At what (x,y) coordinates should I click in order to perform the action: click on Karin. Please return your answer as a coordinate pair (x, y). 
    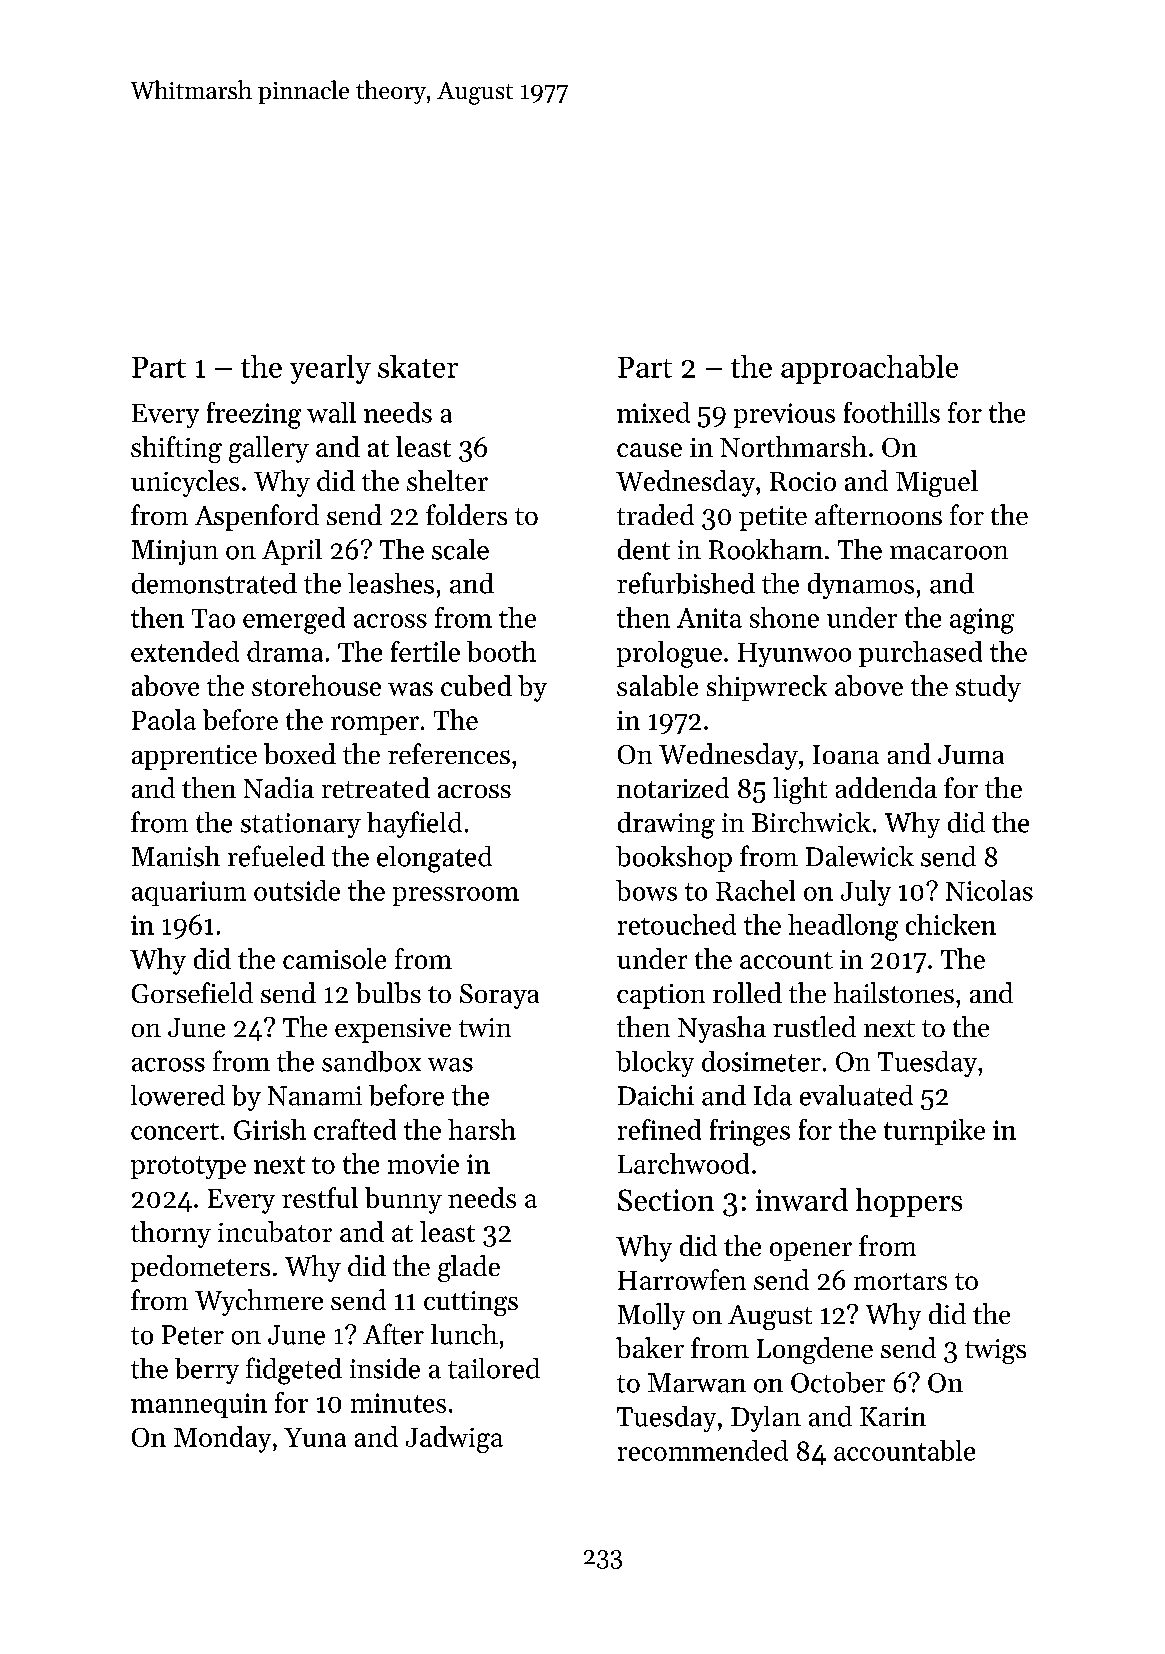
    Looking at the image, I should click on (893, 1417).
